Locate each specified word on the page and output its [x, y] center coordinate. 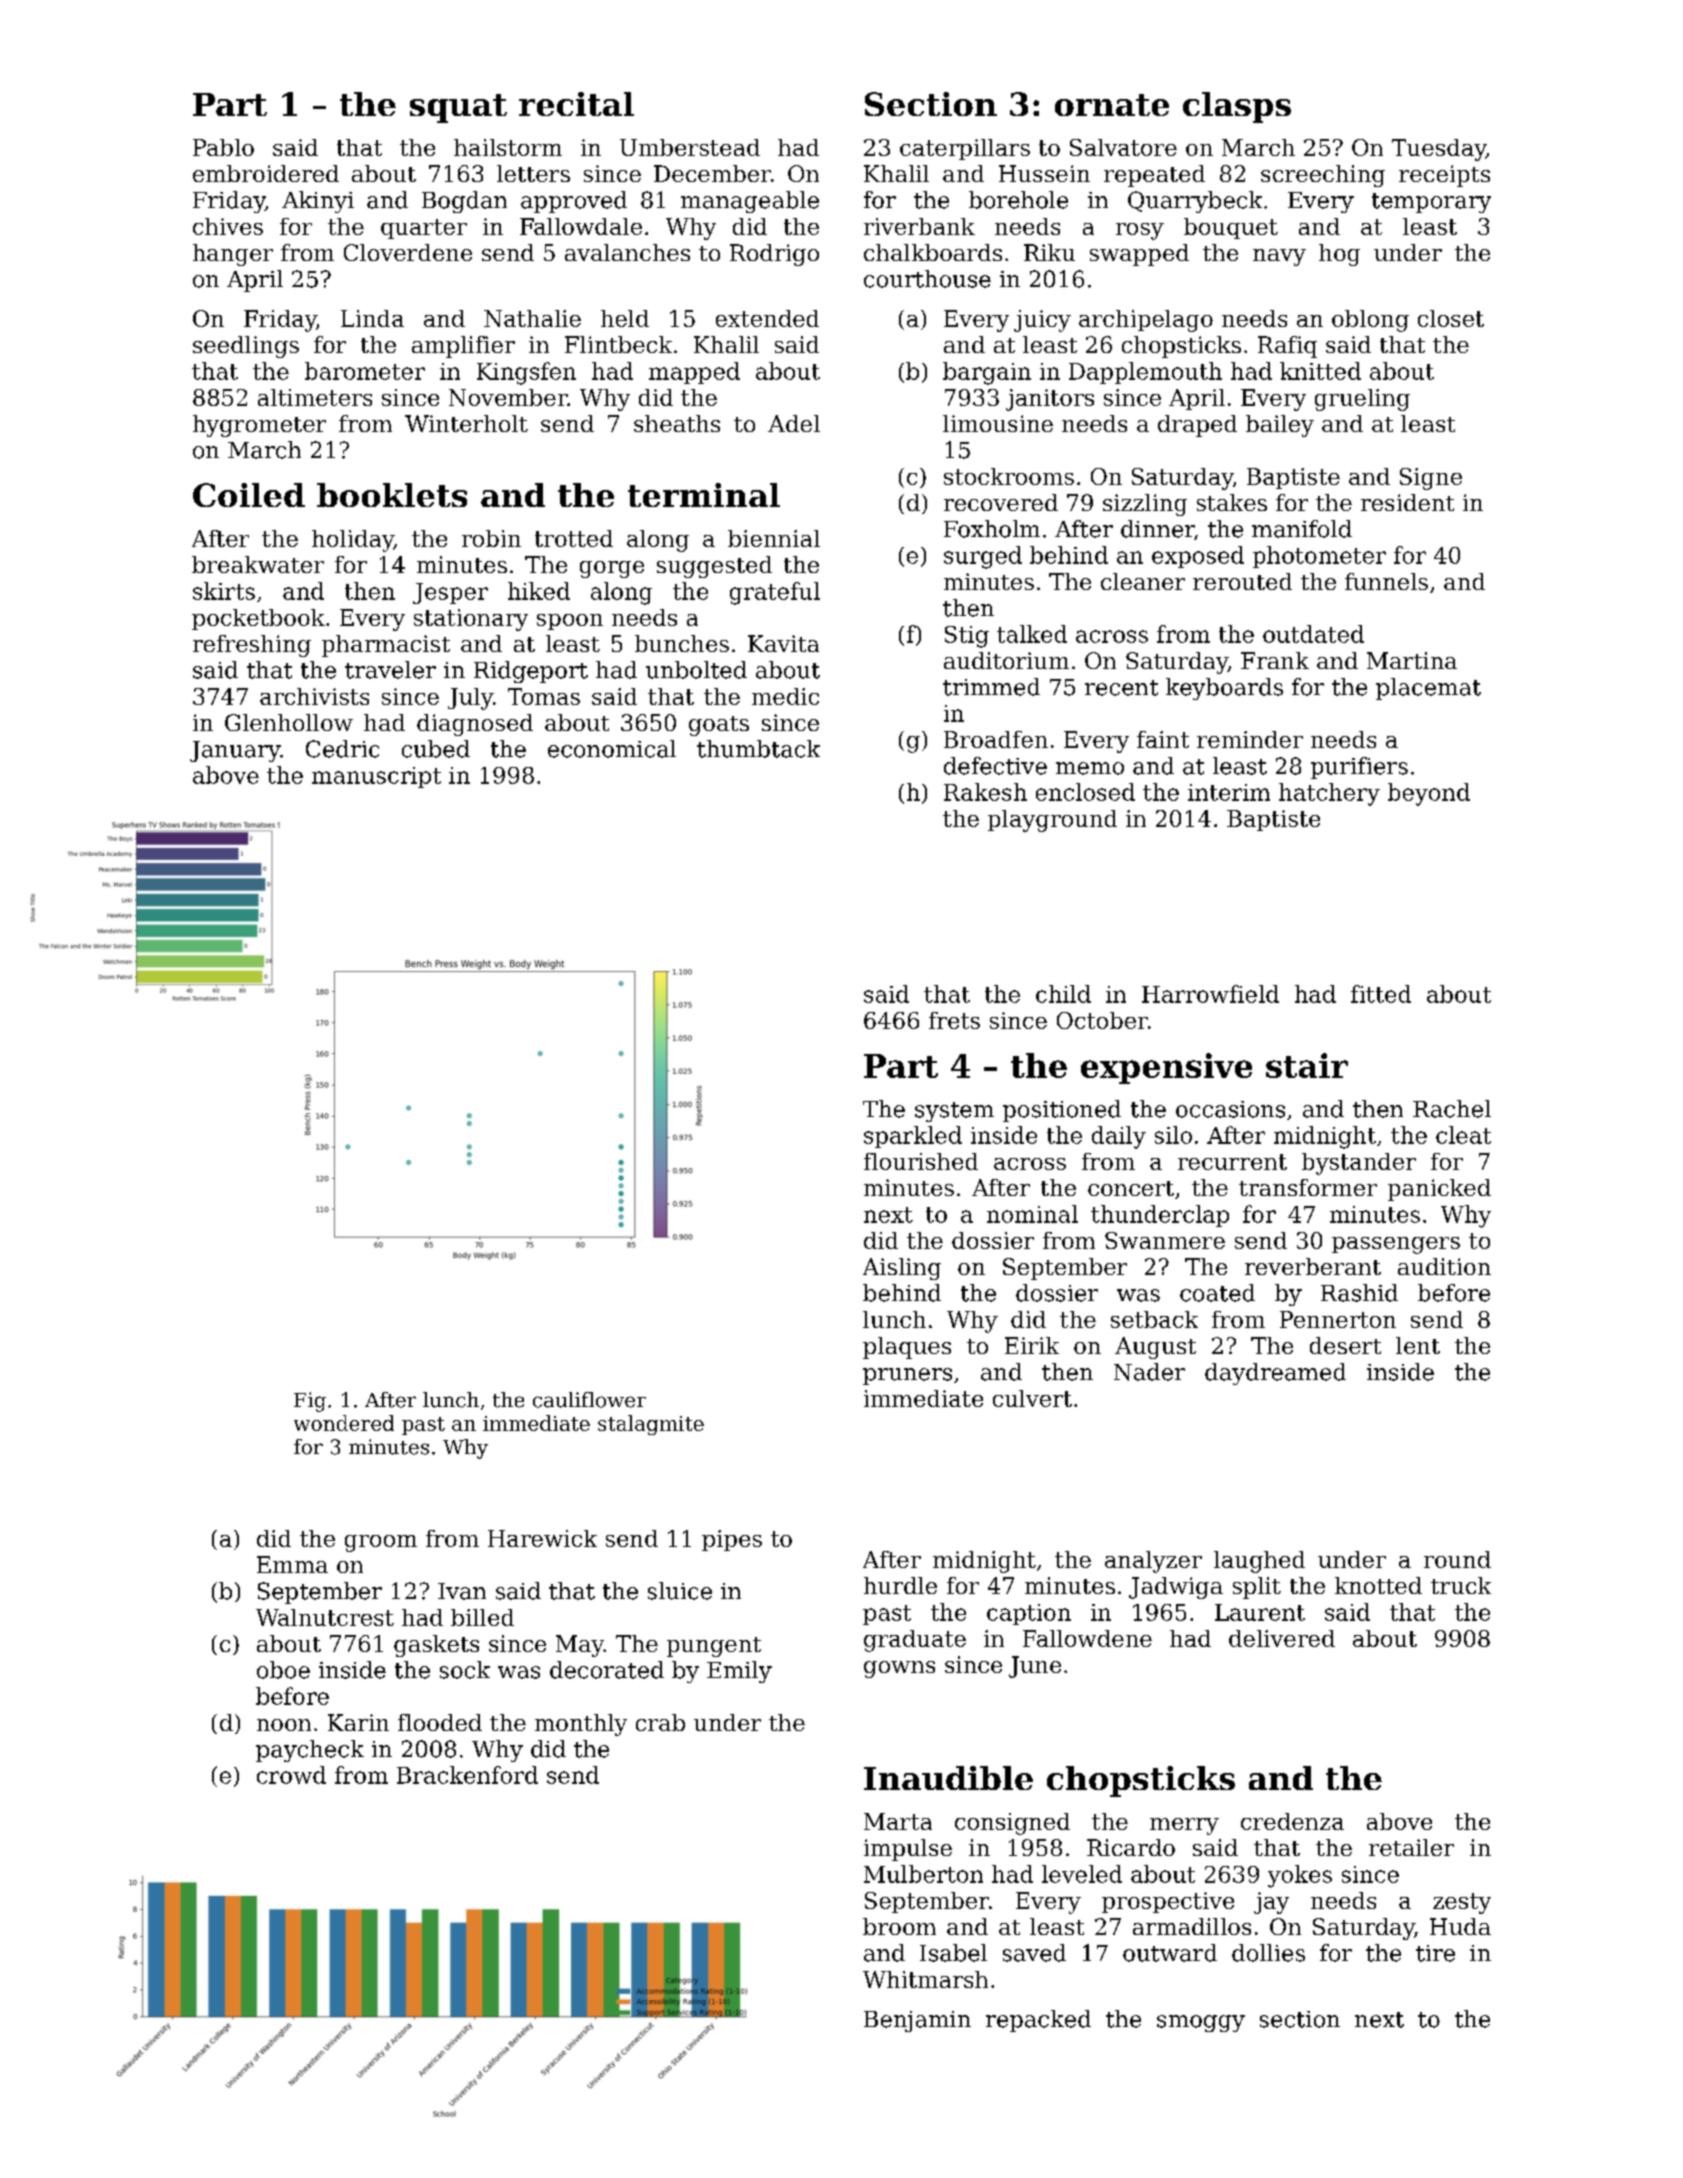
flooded [440, 1722]
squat [458, 108]
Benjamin [917, 2021]
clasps [1237, 107]
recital [576, 104]
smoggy [1201, 2023]
